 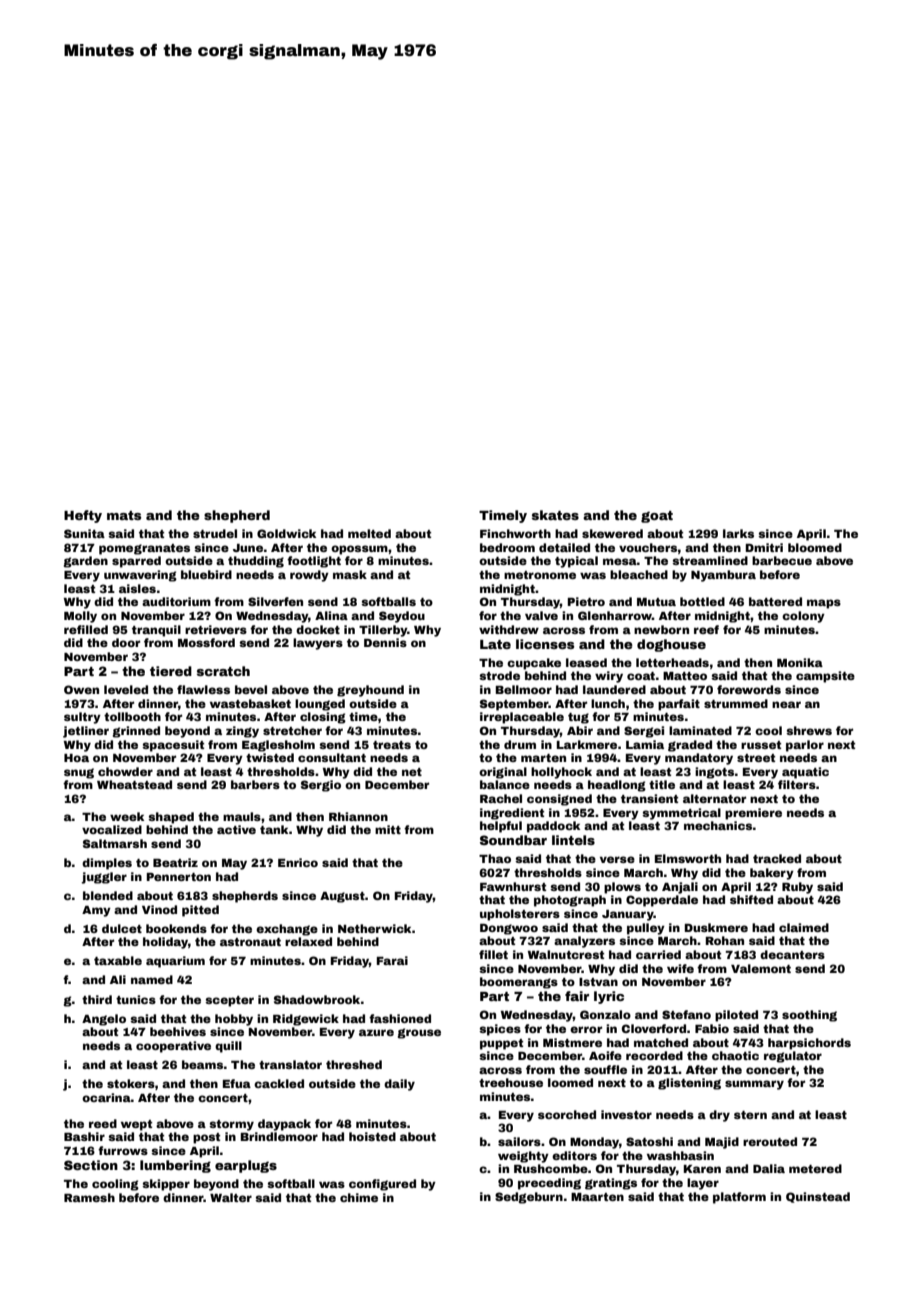 What do you see at coordinates (804, 927) in the image?
I see `claimed` at bounding box center [804, 927].
